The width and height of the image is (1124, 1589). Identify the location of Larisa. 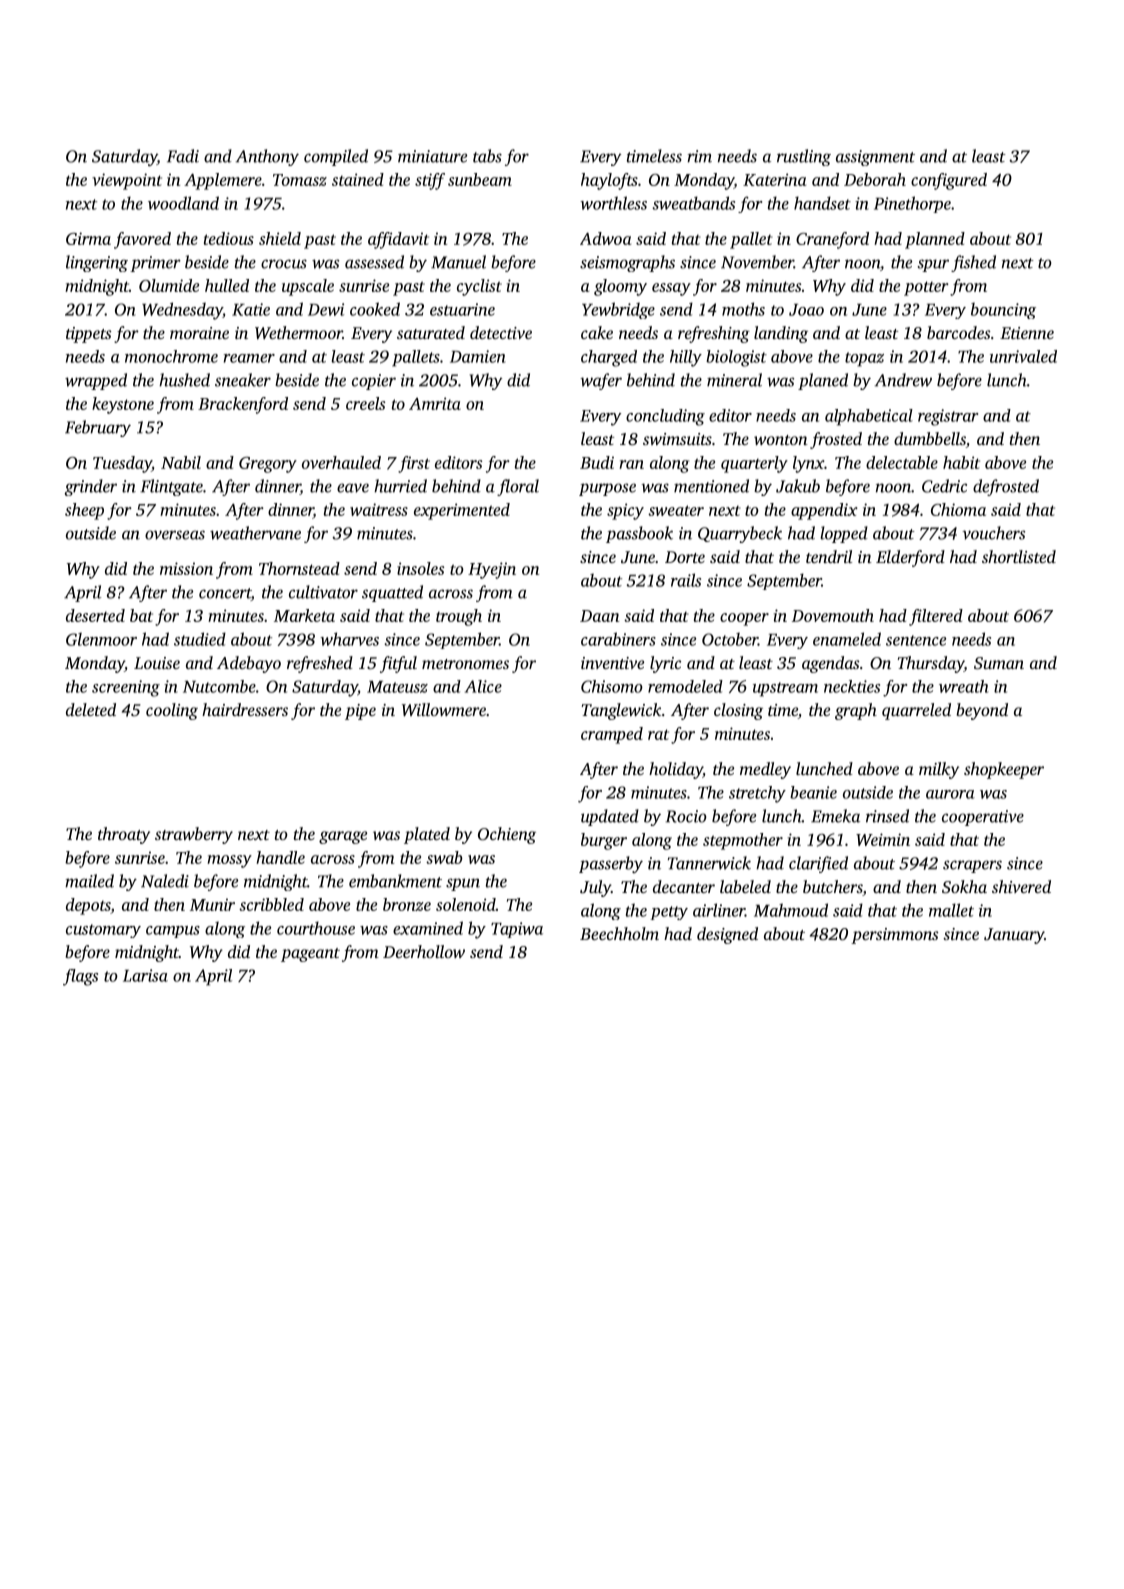
(145, 975).
